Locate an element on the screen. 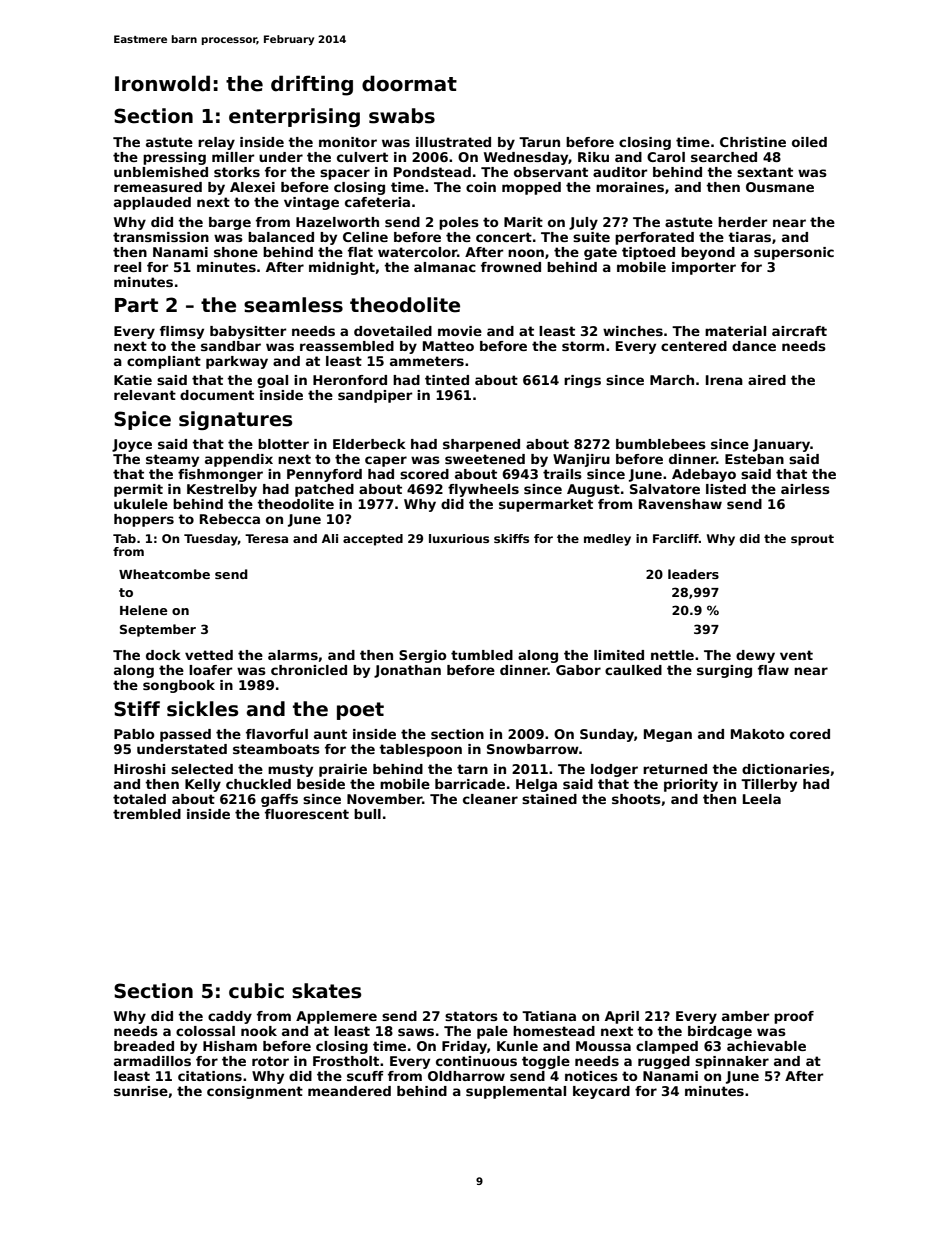  swabs is located at coordinates (402, 116).
